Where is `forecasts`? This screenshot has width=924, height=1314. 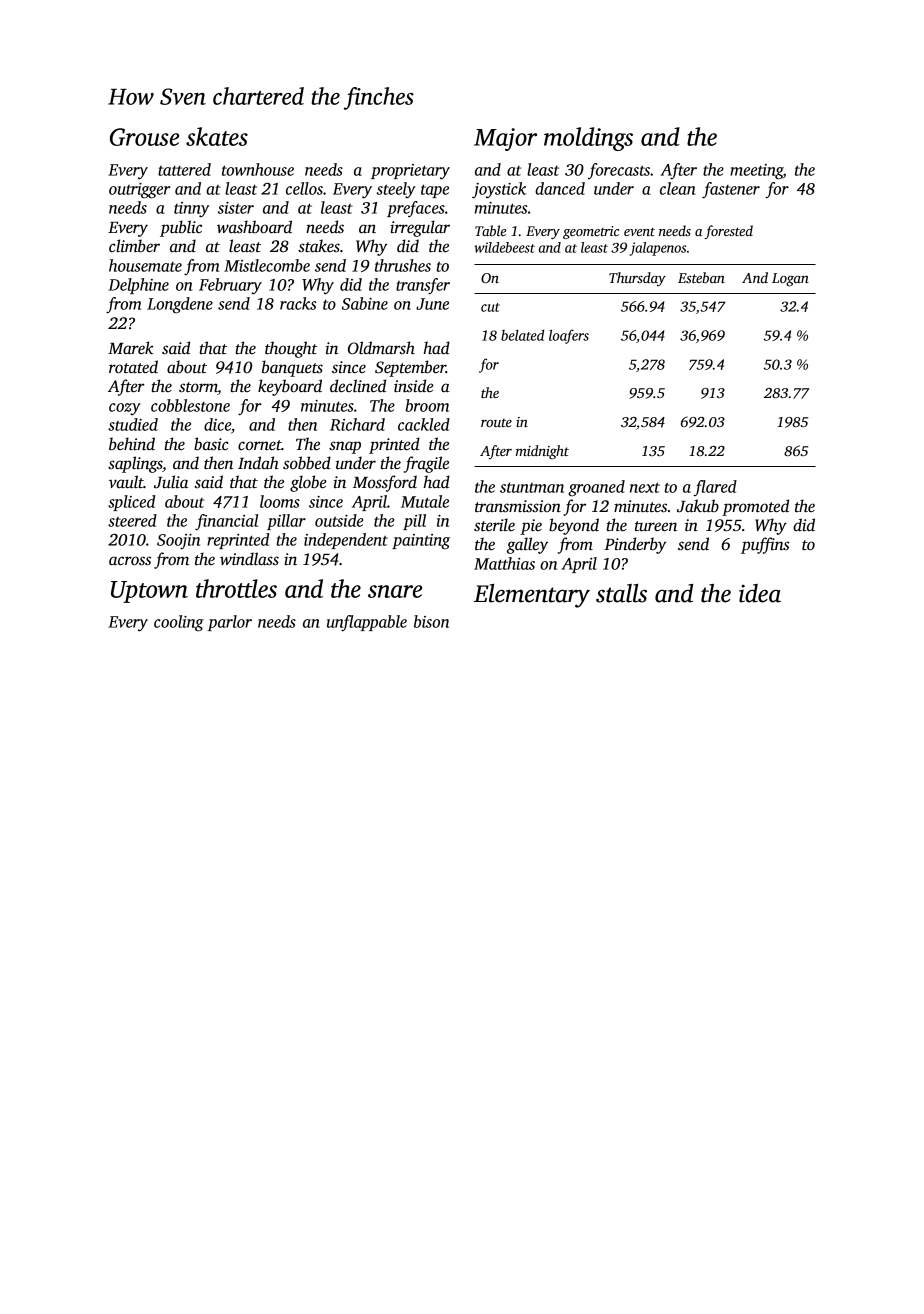 forecasts is located at coordinates (619, 171).
